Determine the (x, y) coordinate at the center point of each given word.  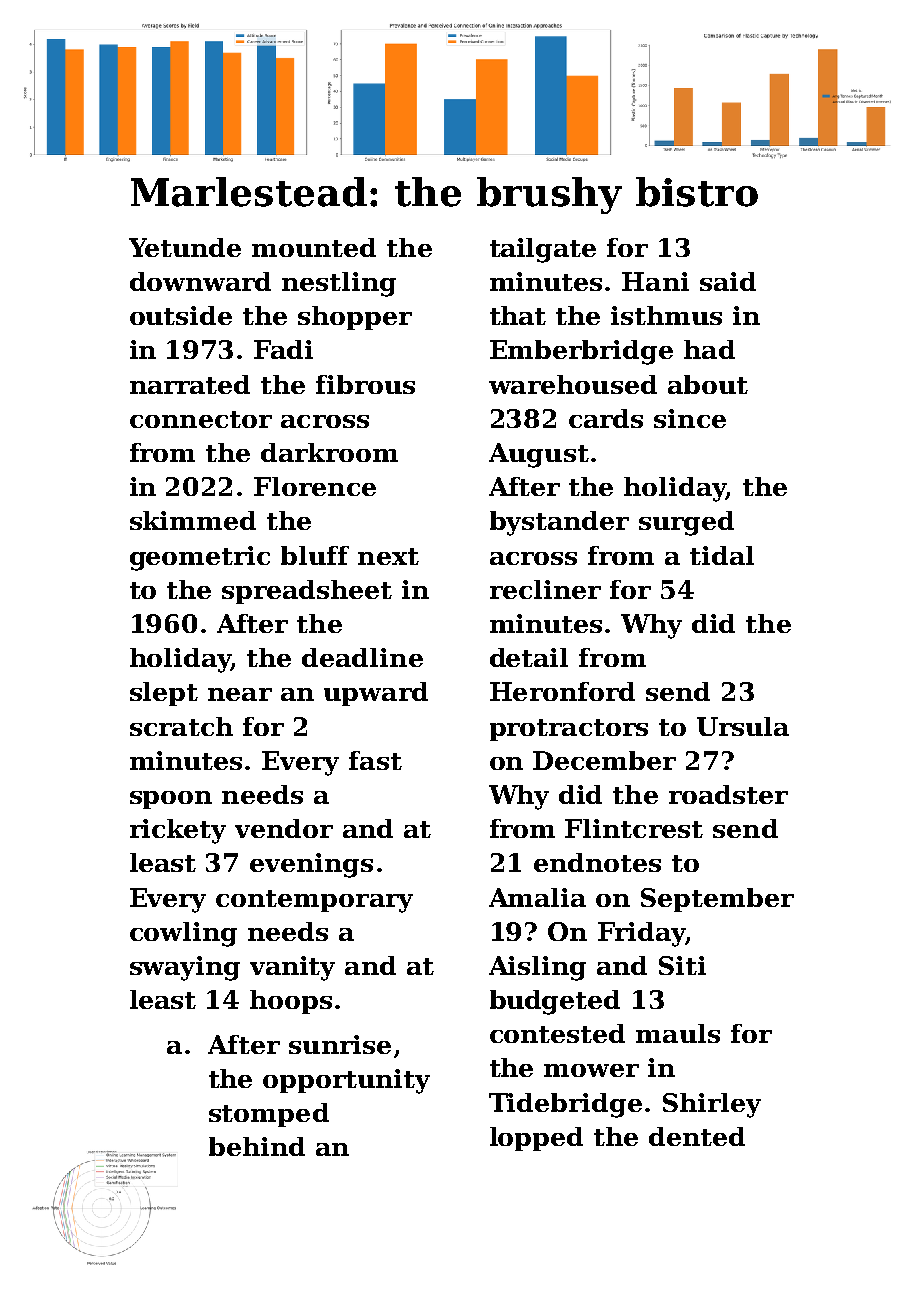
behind (257, 1146)
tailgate (543, 250)
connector (201, 419)
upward (376, 694)
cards (606, 418)
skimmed (193, 520)
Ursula (743, 726)
